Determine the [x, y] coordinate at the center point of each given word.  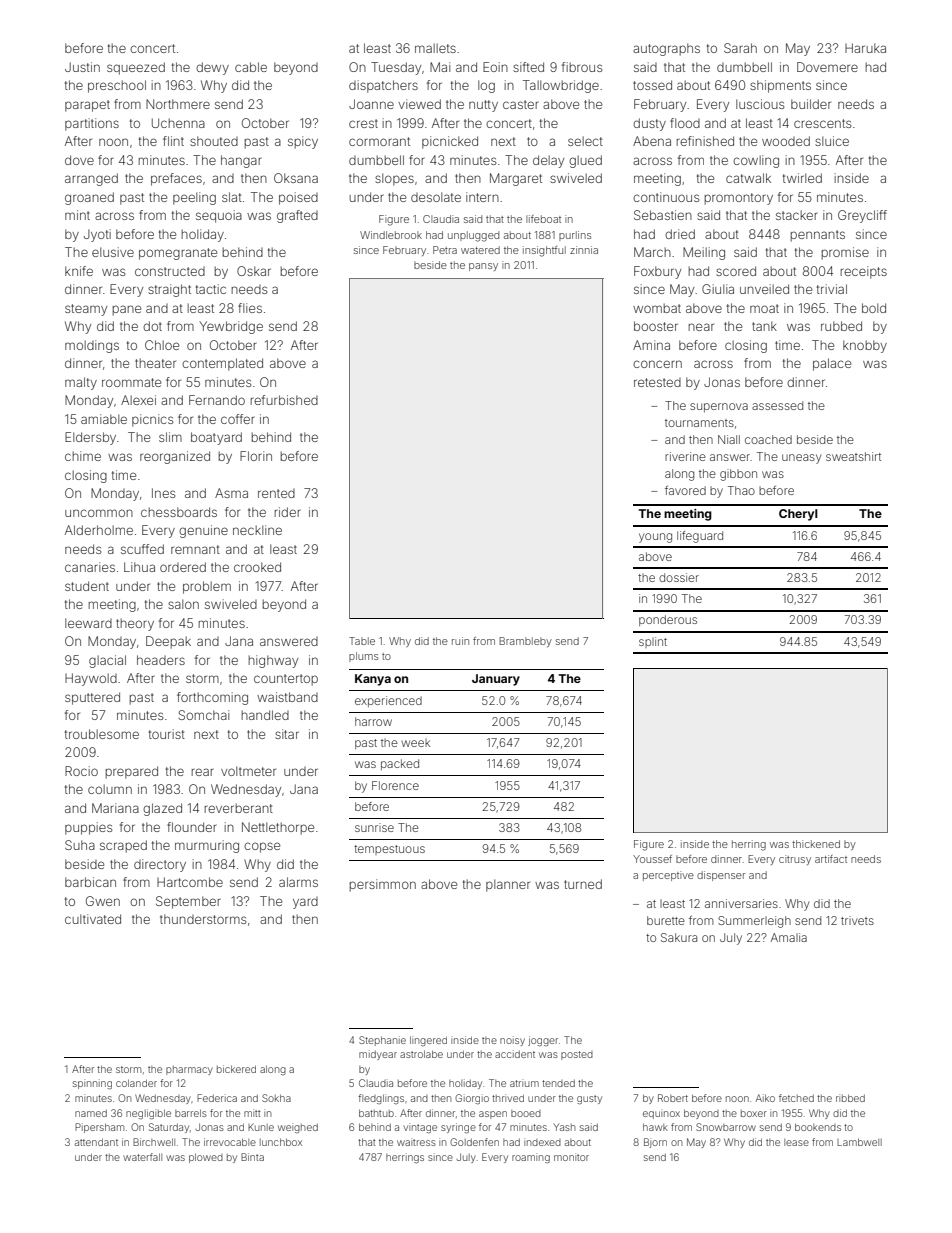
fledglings [381, 1099]
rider [288, 512]
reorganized [175, 457]
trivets [857, 920]
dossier [679, 577]
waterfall [142, 1157]
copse [262, 847]
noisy [512, 1041]
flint [173, 141]
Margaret [516, 179]
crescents [822, 123]
